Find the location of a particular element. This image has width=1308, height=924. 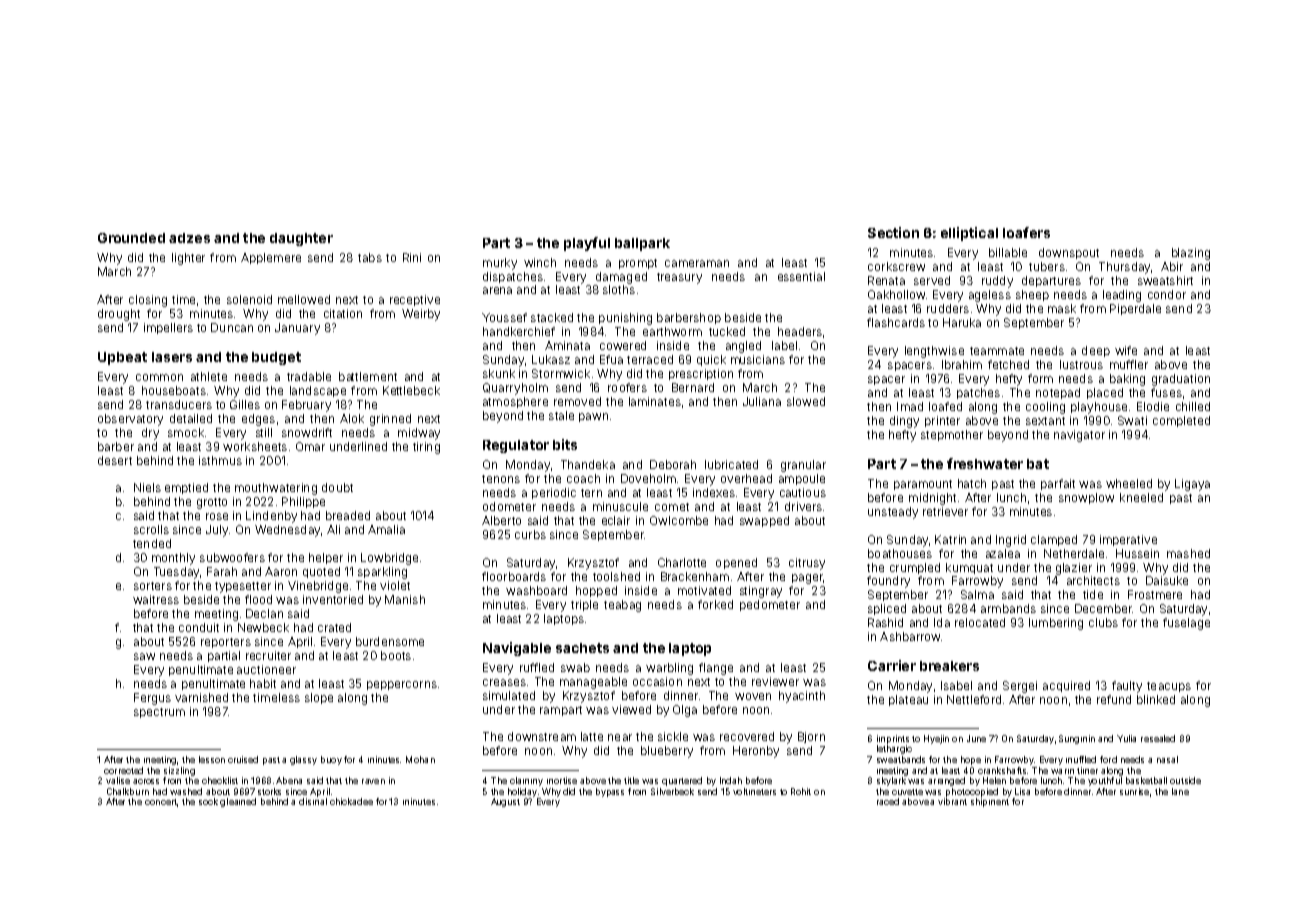

stingray is located at coordinates (761, 592).
